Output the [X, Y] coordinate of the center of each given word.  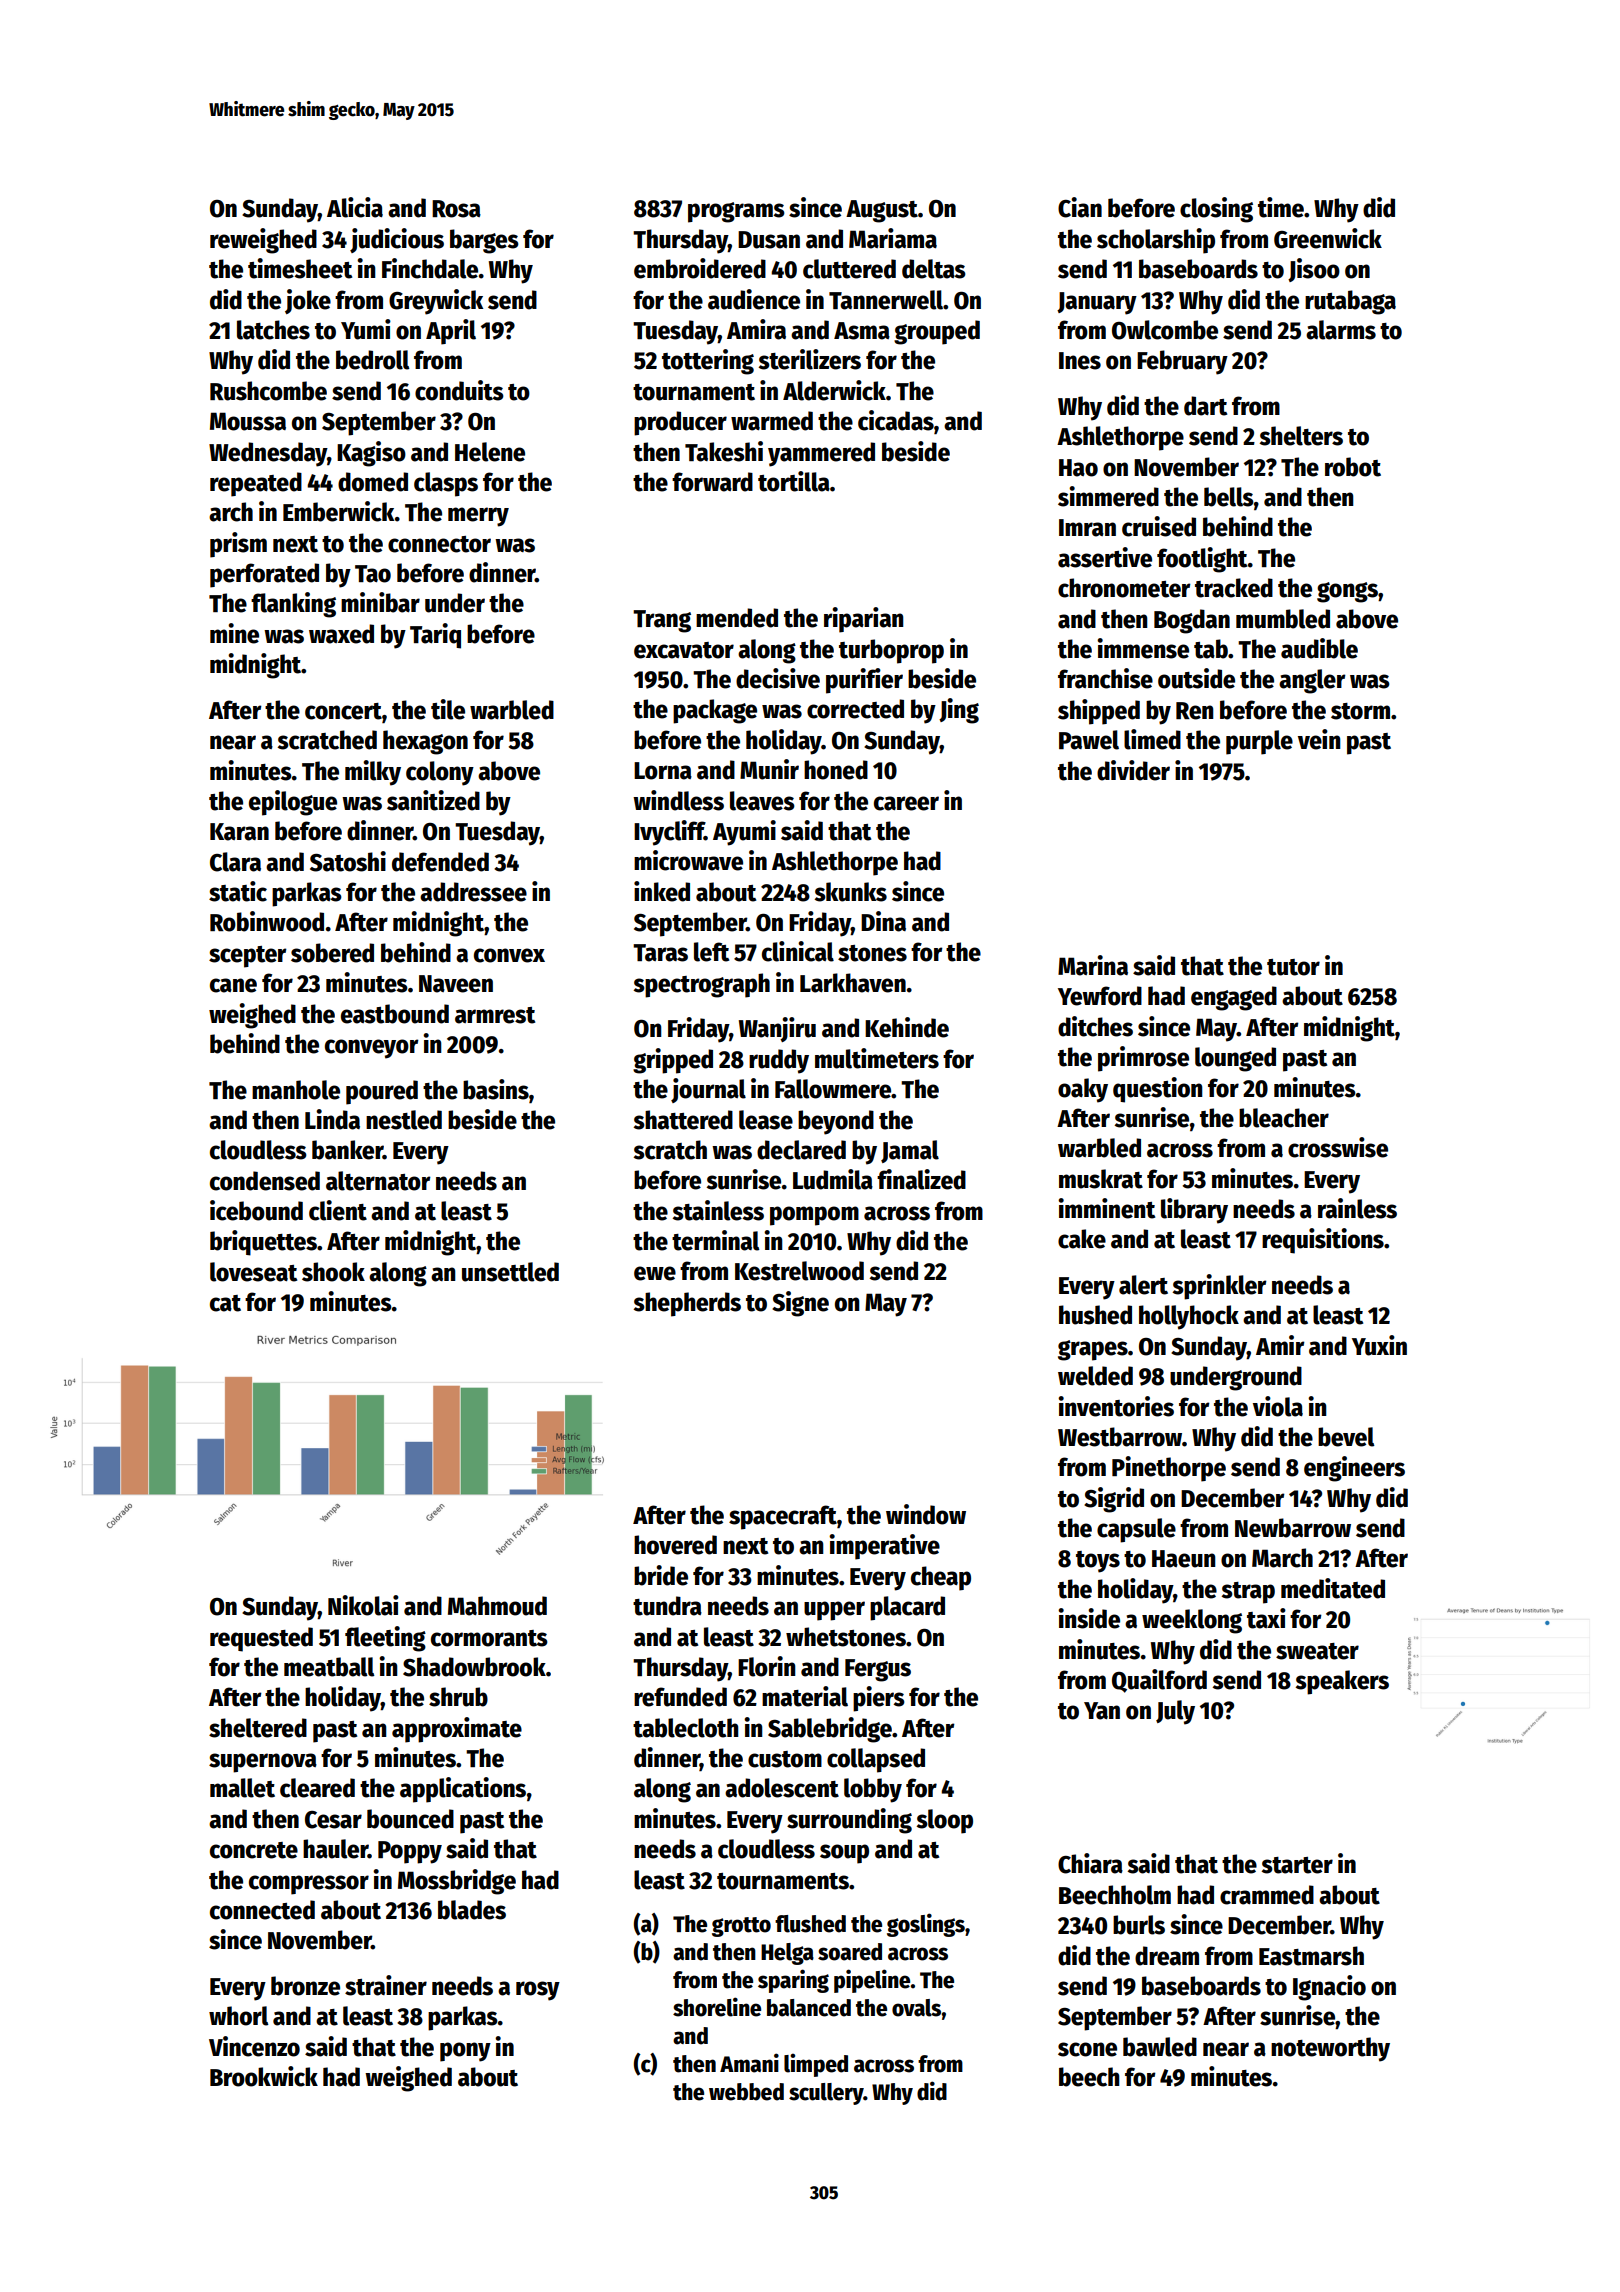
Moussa [248, 421]
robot [1353, 467]
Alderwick [834, 390]
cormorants [489, 1638]
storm [1360, 711]
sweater [1317, 1651]
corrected [855, 709]
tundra [667, 1606]
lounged [1235, 1059]
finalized [921, 1179]
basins [496, 1089]
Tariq [435, 636]
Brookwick [264, 2076]
